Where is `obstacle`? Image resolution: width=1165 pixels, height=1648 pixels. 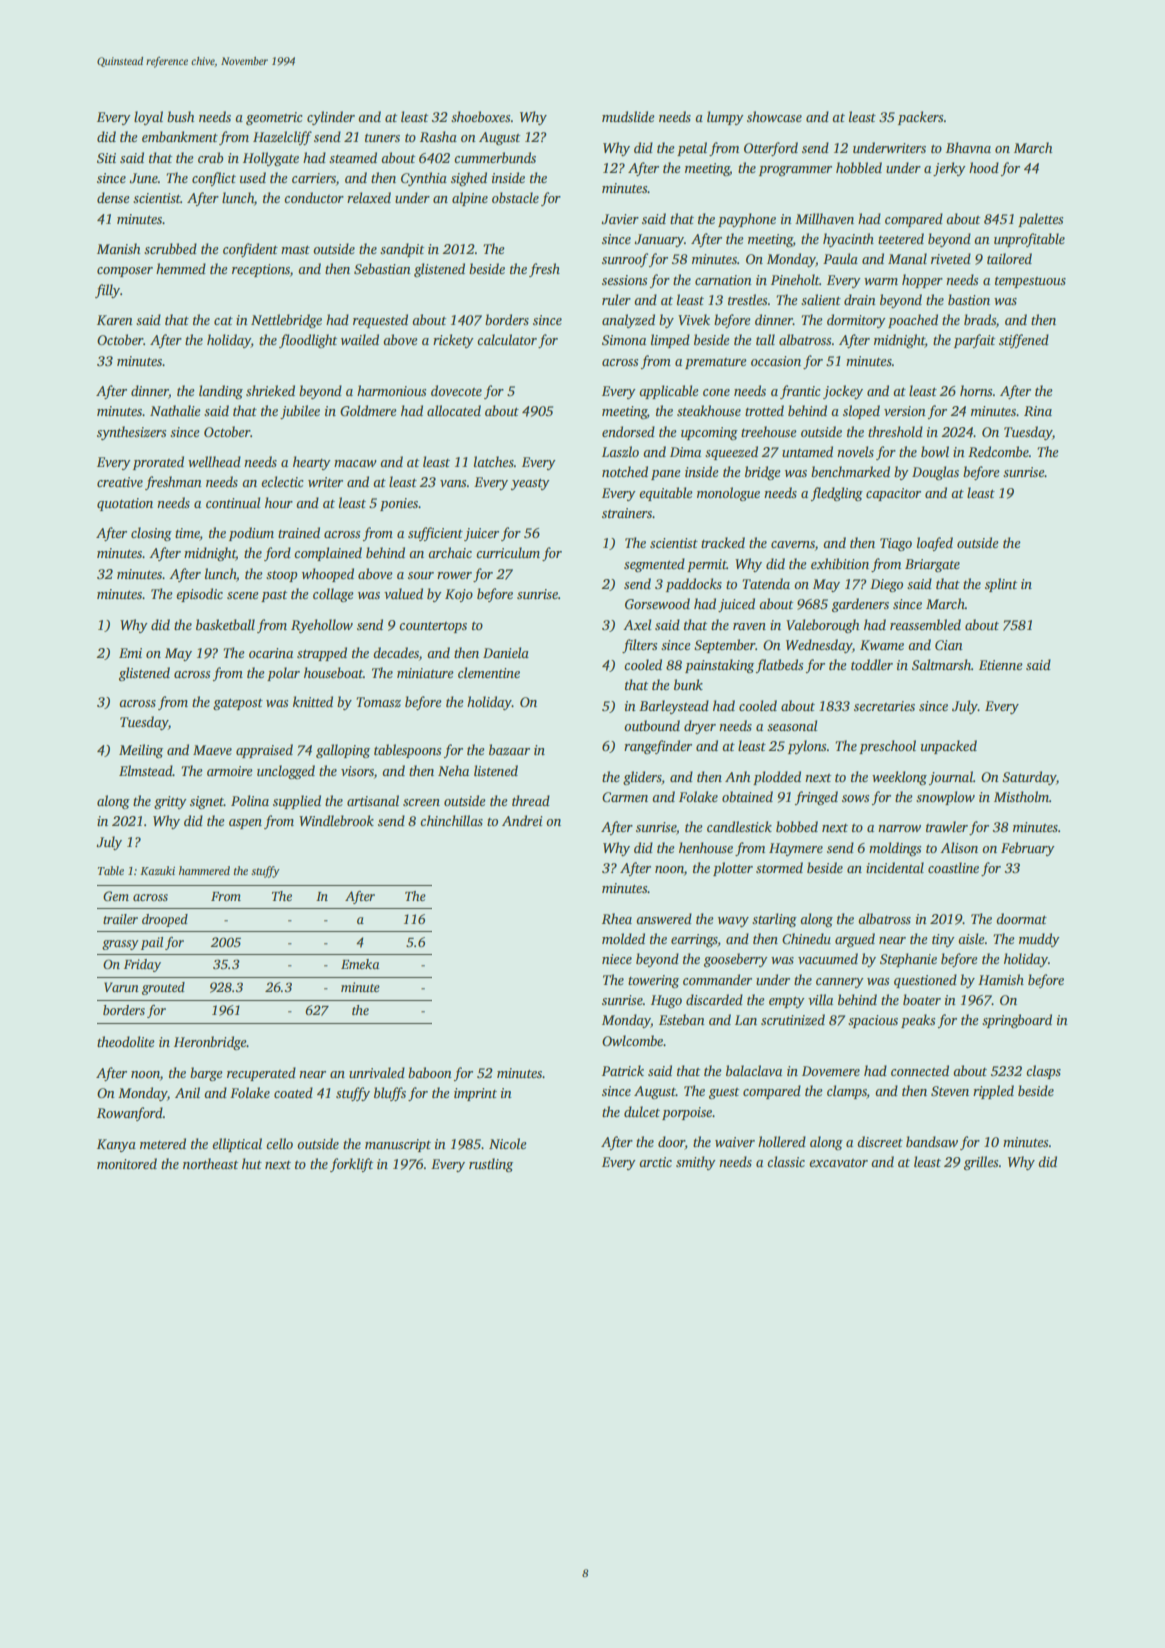
obstacle is located at coordinates (515, 197).
